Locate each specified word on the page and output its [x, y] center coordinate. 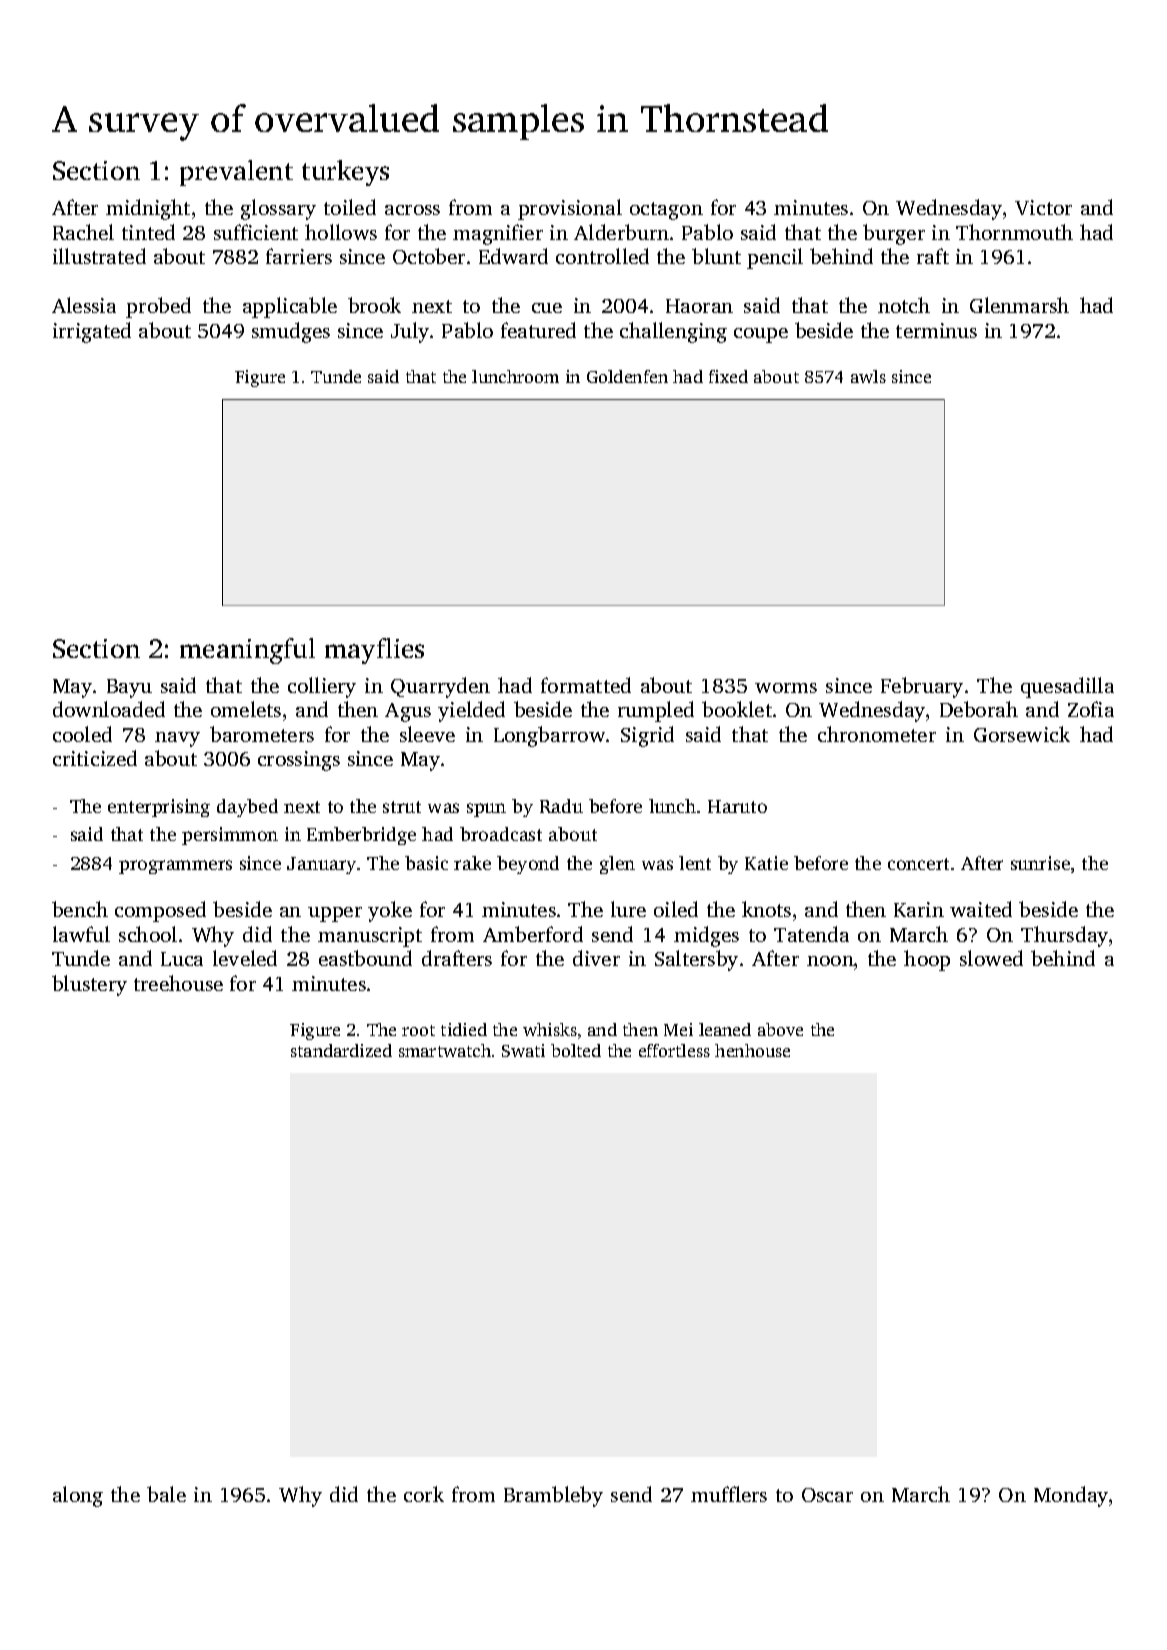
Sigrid [647, 736]
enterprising [159, 808]
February [922, 687]
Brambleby [553, 1496]
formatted [586, 685]
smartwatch [445, 1050]
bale [166, 1494]
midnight [148, 209]
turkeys [345, 173]
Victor [1043, 207]
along [78, 1496]
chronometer [877, 734]
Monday [1071, 1496]
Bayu [129, 688]
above [780, 1029]
